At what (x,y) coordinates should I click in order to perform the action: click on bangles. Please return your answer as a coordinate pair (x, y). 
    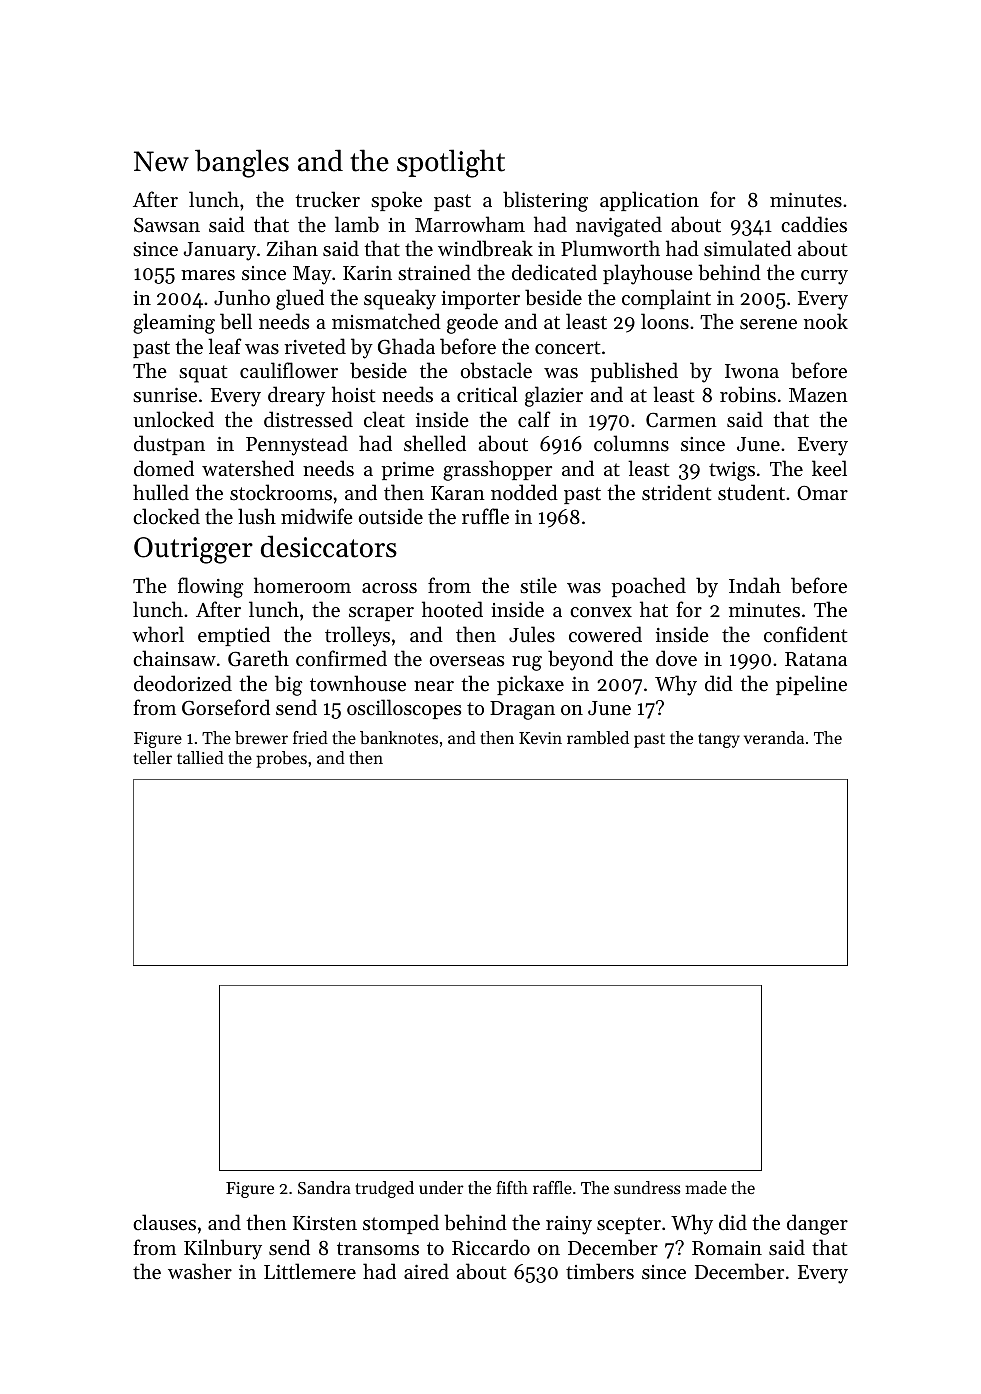
    Looking at the image, I should click on (242, 163).
